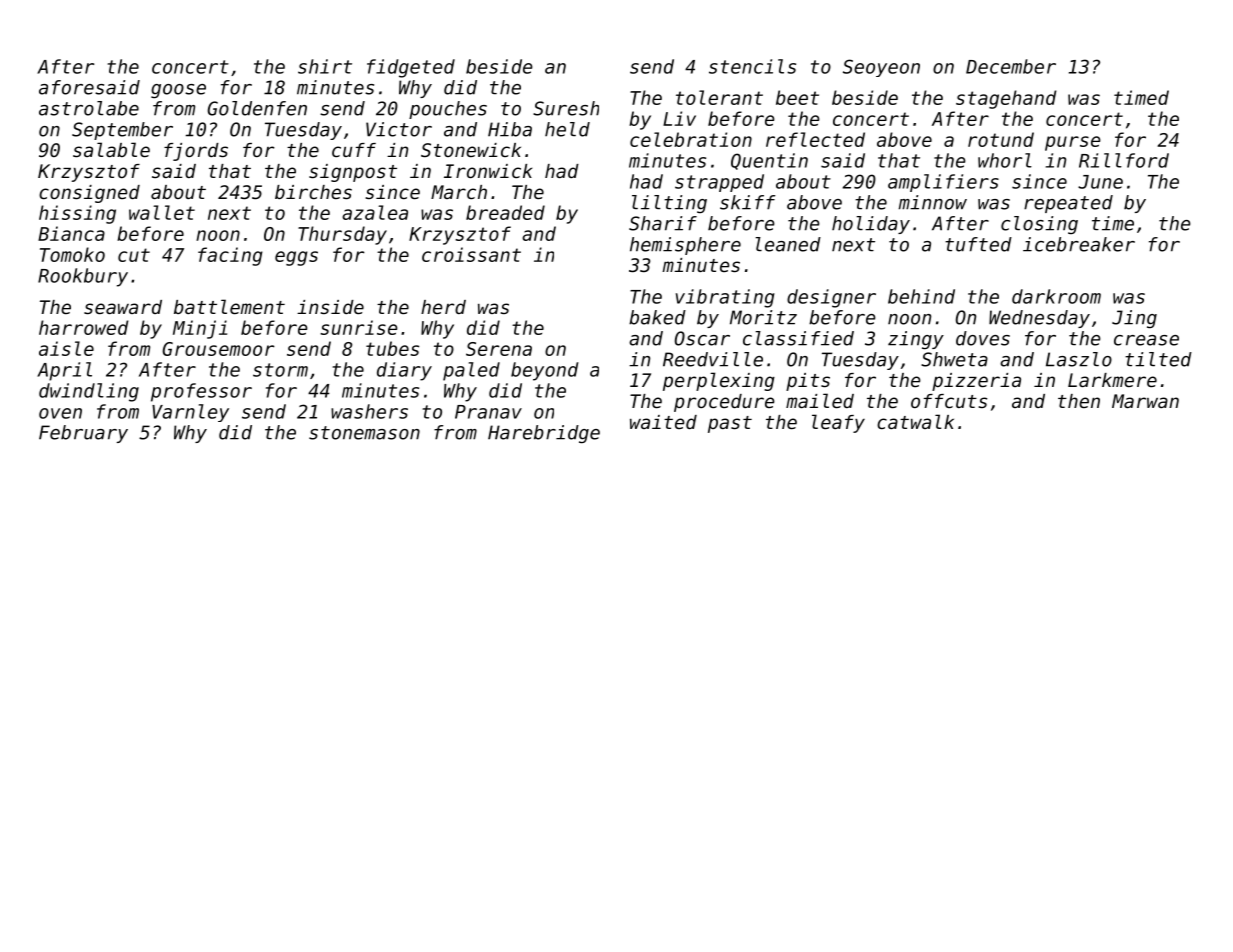 The image size is (1233, 952). I want to click on croissant, so click(471, 254).
